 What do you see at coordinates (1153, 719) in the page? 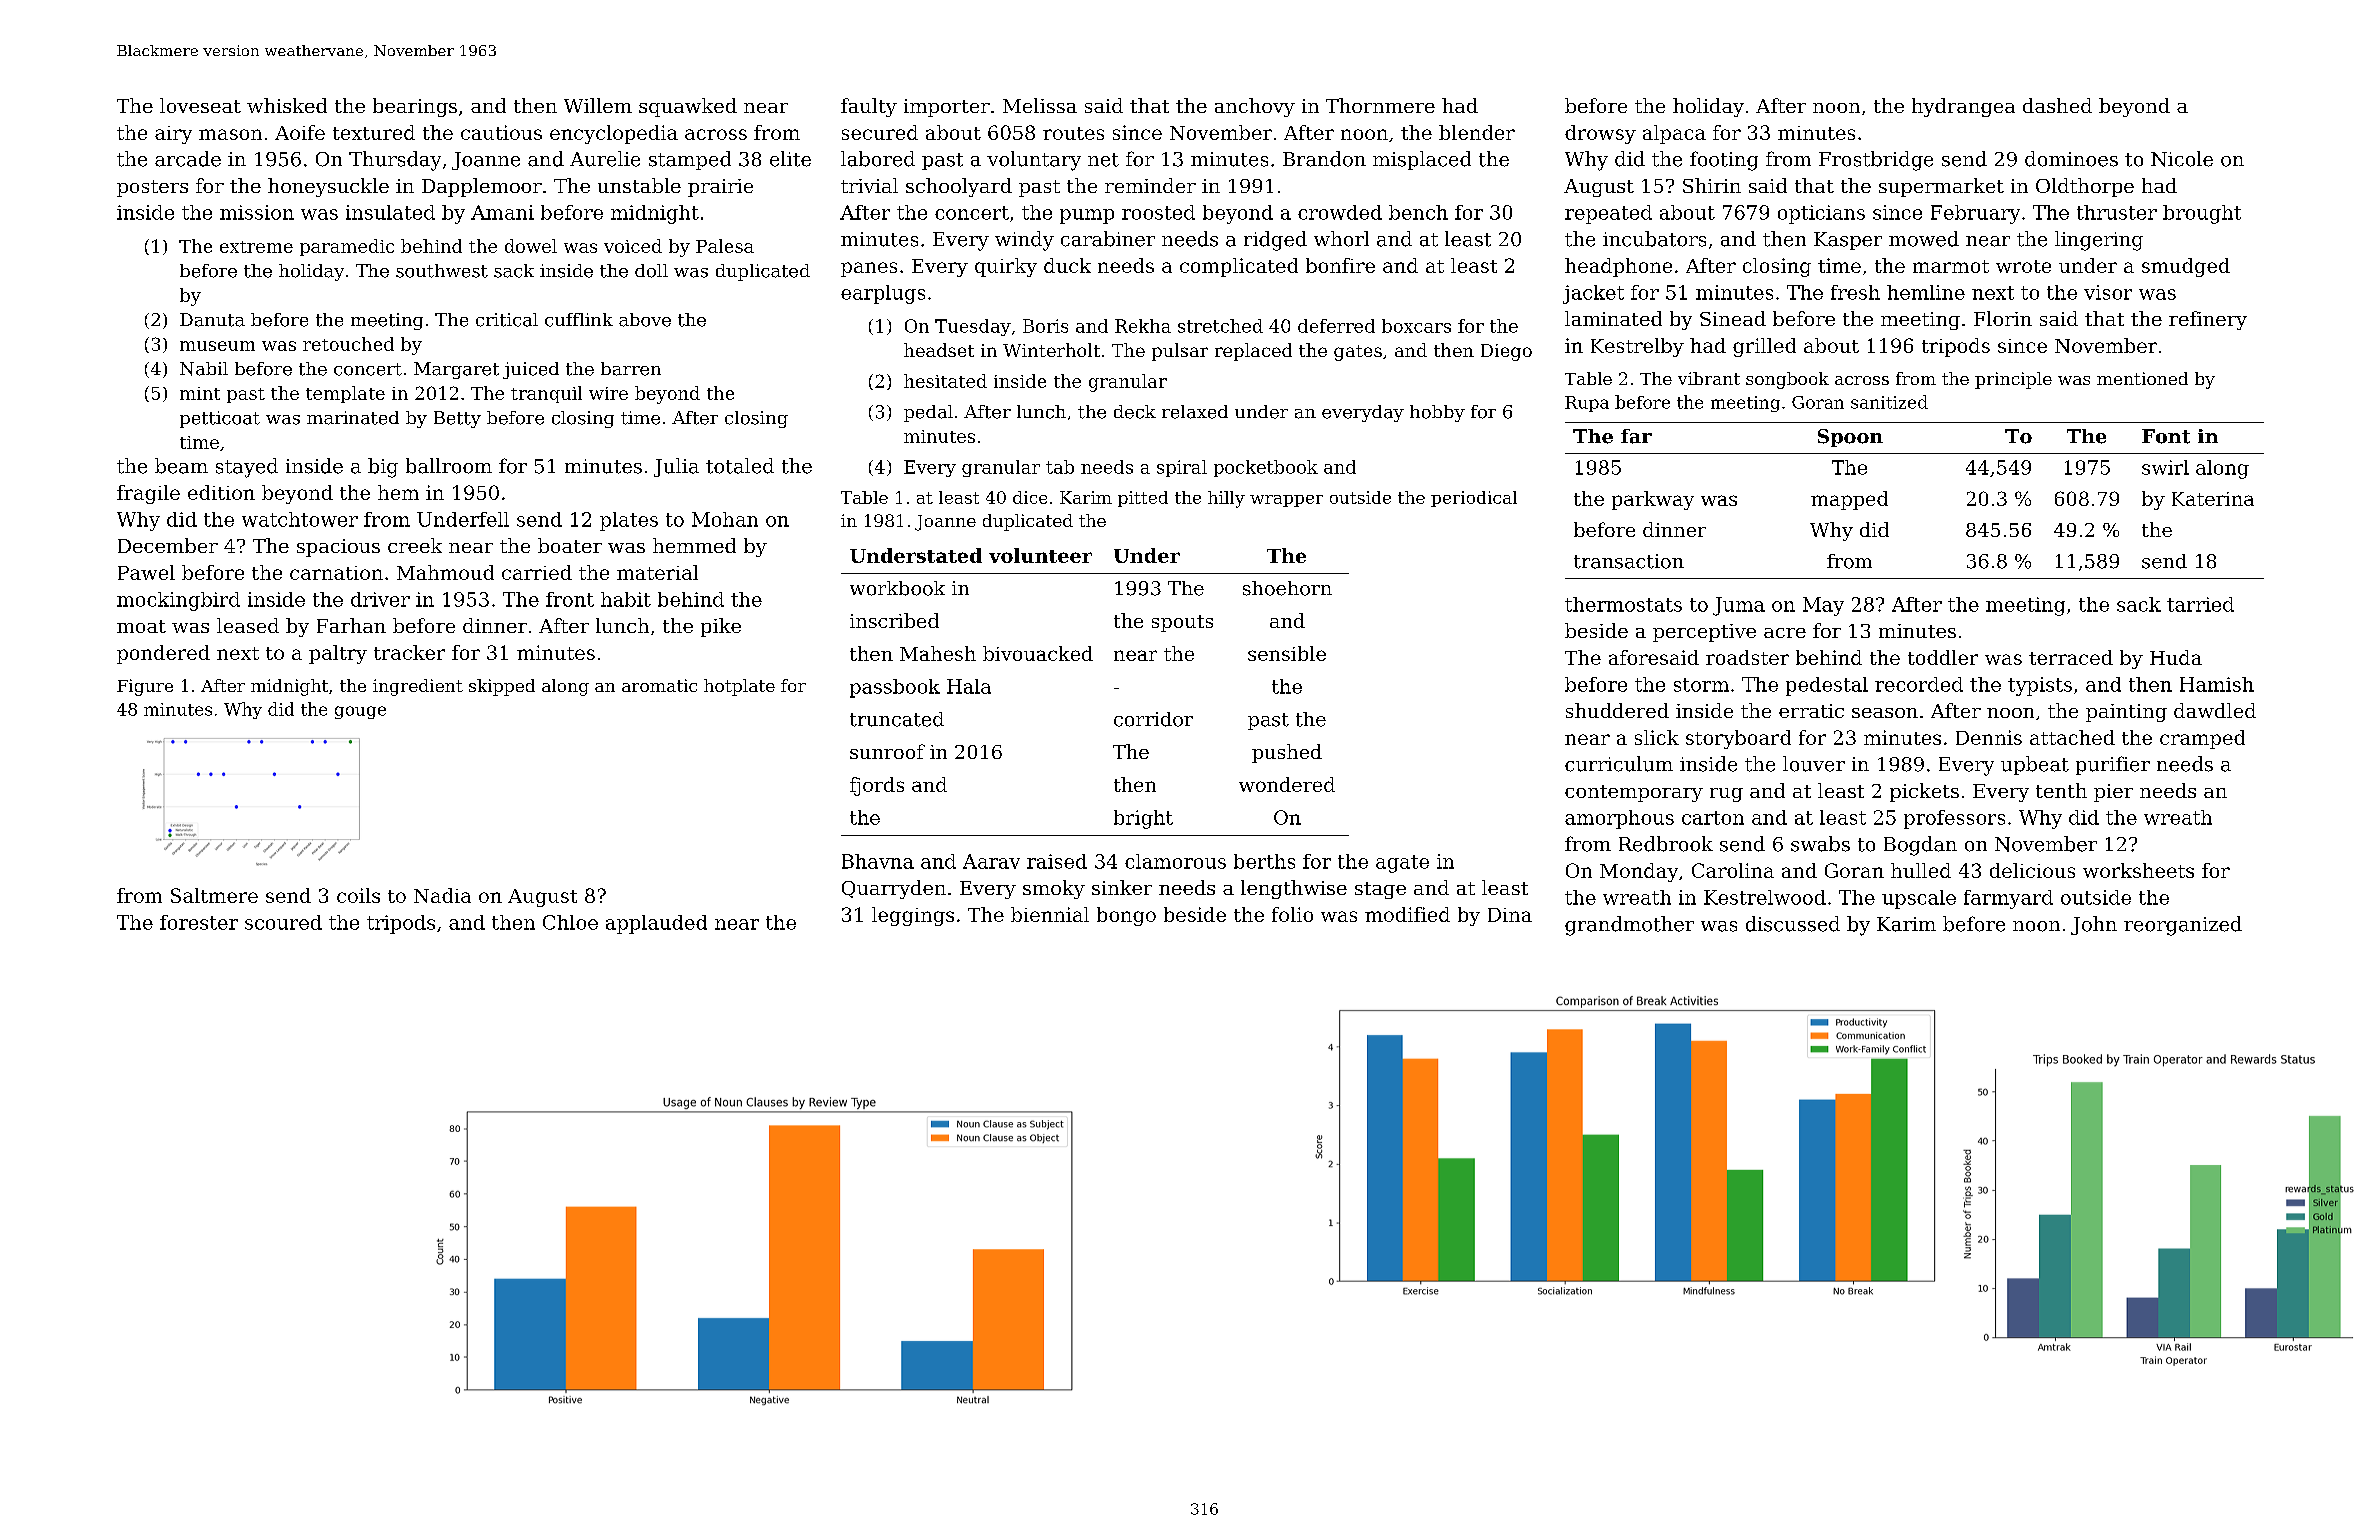
I see `corridor` at bounding box center [1153, 719].
